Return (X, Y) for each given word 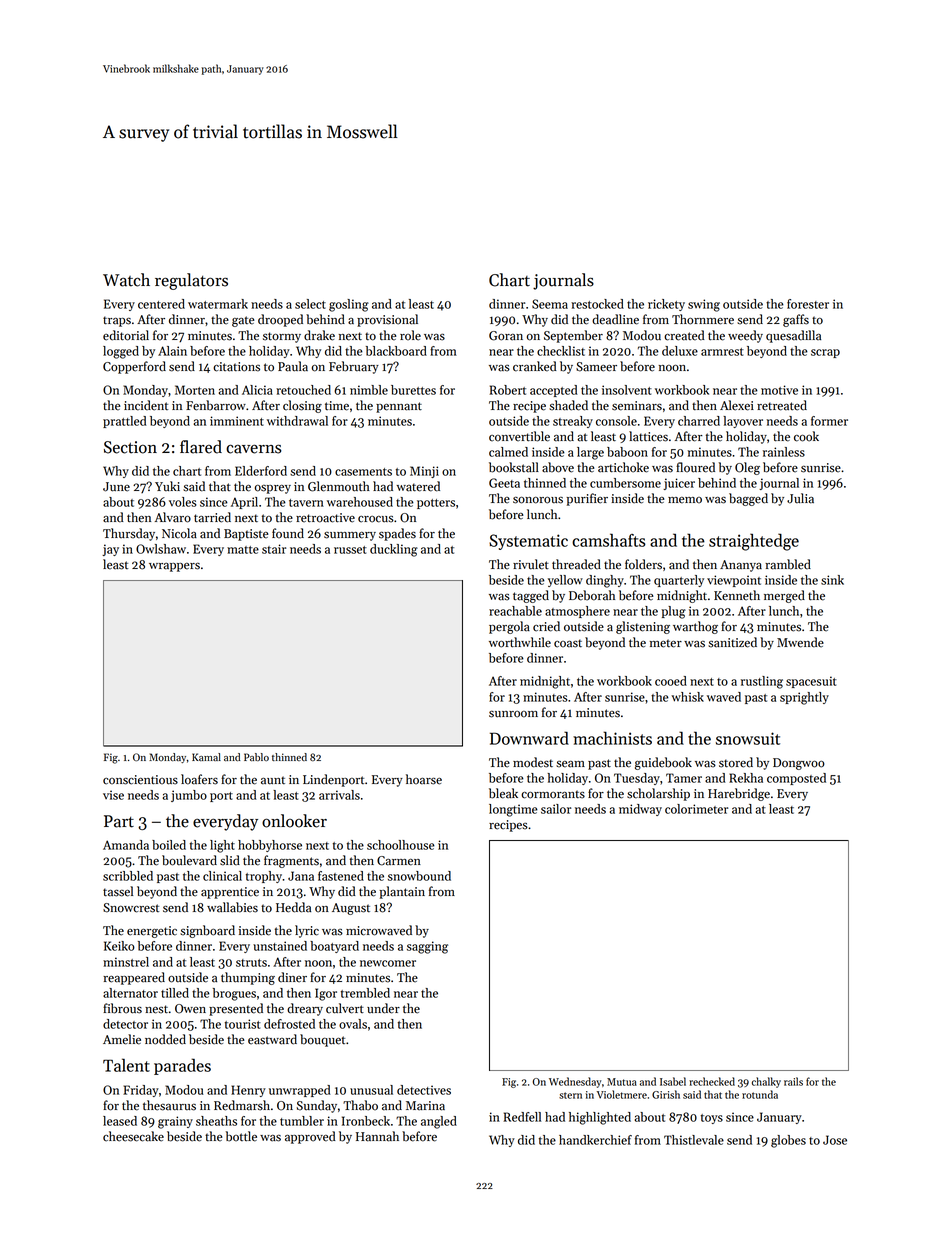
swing (704, 305)
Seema (550, 304)
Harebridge (739, 794)
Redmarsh (242, 1105)
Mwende (800, 642)
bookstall (514, 467)
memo (685, 500)
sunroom (513, 714)
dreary (305, 1009)
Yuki (167, 486)
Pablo (256, 757)
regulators (191, 281)
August (351, 909)
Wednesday (575, 1082)
